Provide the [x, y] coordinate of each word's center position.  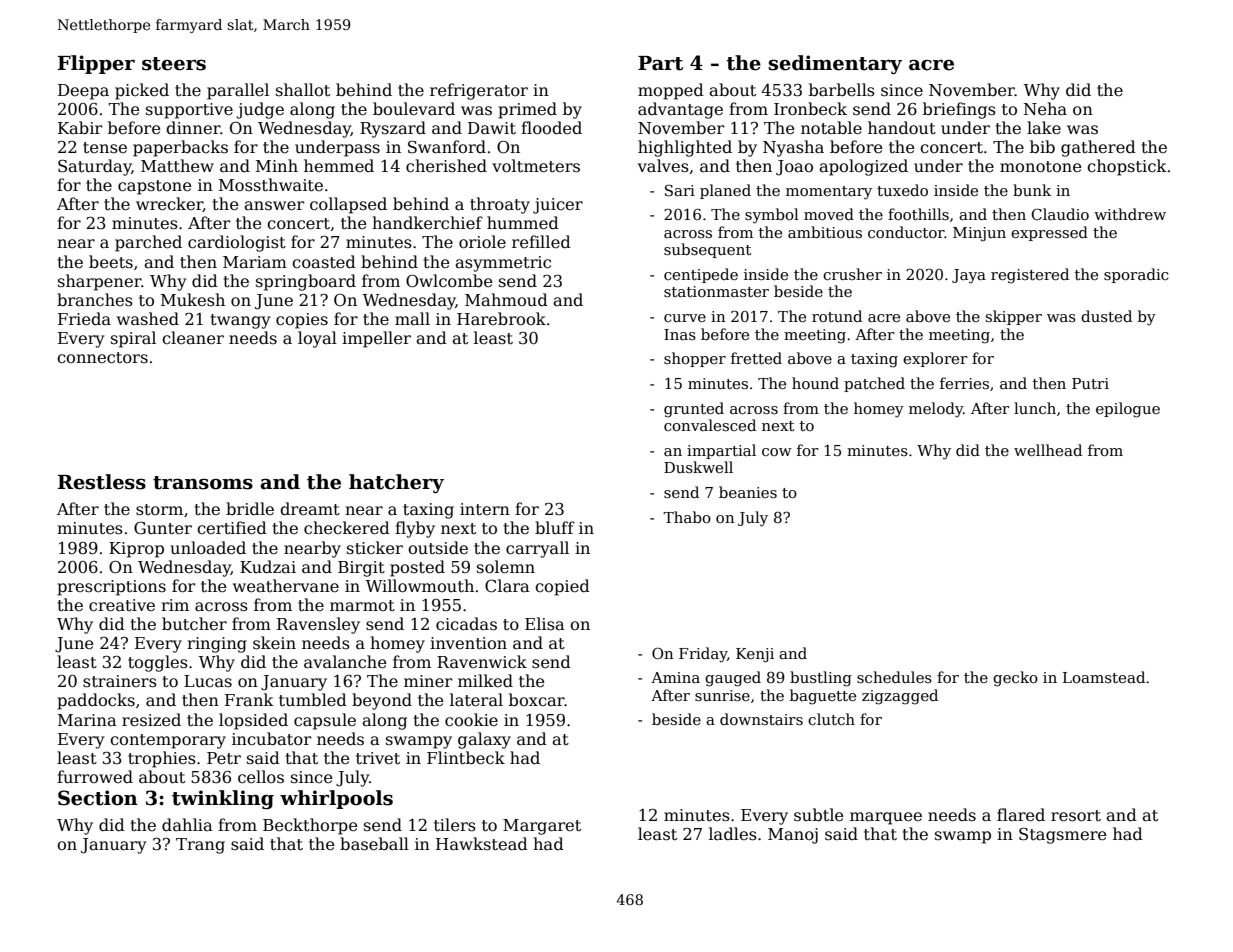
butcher [194, 623]
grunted [694, 410]
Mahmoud [506, 299]
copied [562, 587]
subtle [818, 815]
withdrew [1130, 214]
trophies [162, 759]
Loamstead [1104, 677]
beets [111, 262]
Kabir [80, 127]
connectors [102, 358]
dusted [1106, 316]
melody [936, 410]
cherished [446, 166]
